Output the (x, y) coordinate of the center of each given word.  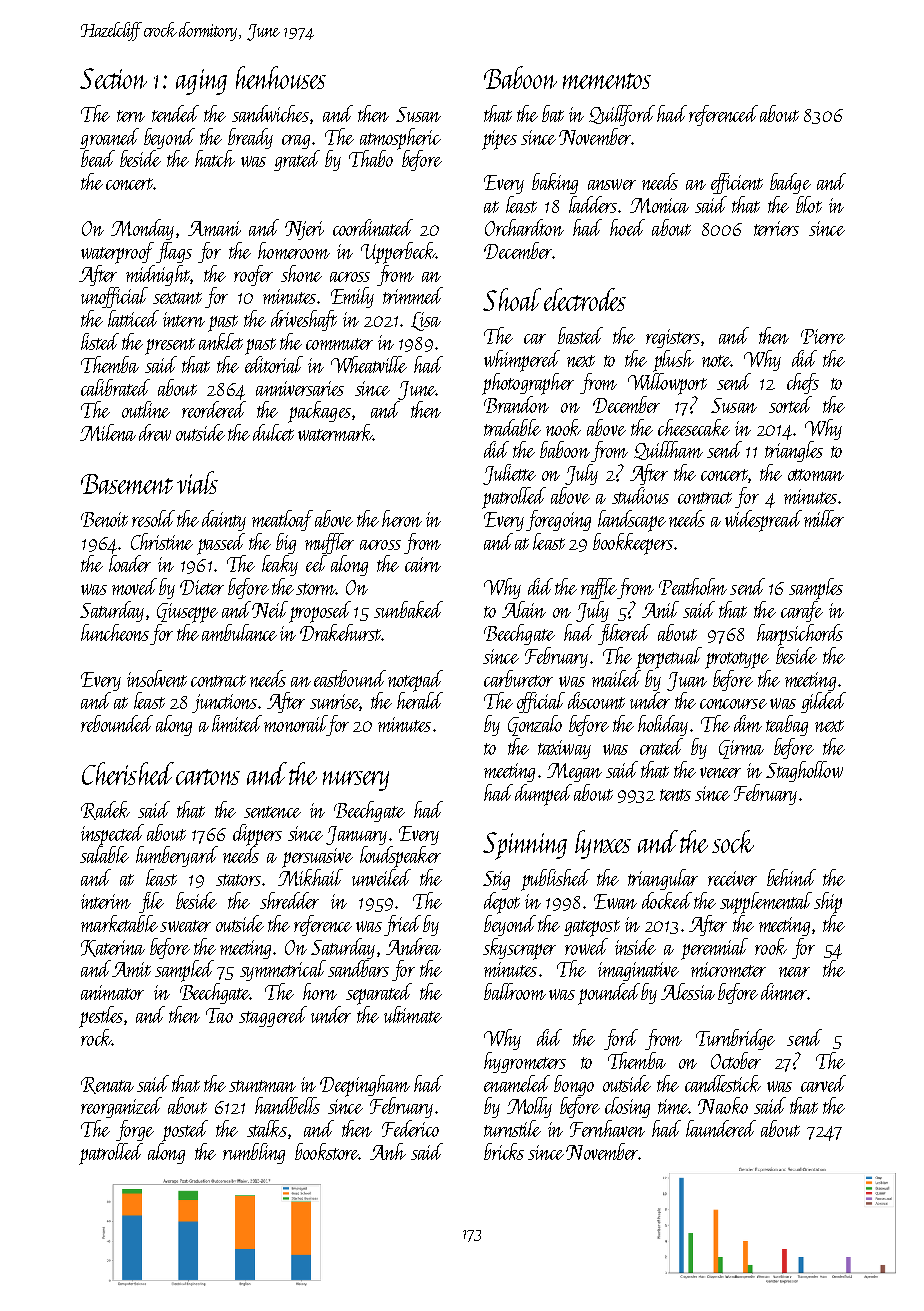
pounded (610, 994)
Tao (219, 1015)
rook (771, 946)
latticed (133, 318)
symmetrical (283, 970)
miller (824, 518)
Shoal (512, 299)
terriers (776, 228)
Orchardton (524, 227)
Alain (524, 609)
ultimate (413, 1014)
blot (809, 204)
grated (297, 160)
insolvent (157, 678)
